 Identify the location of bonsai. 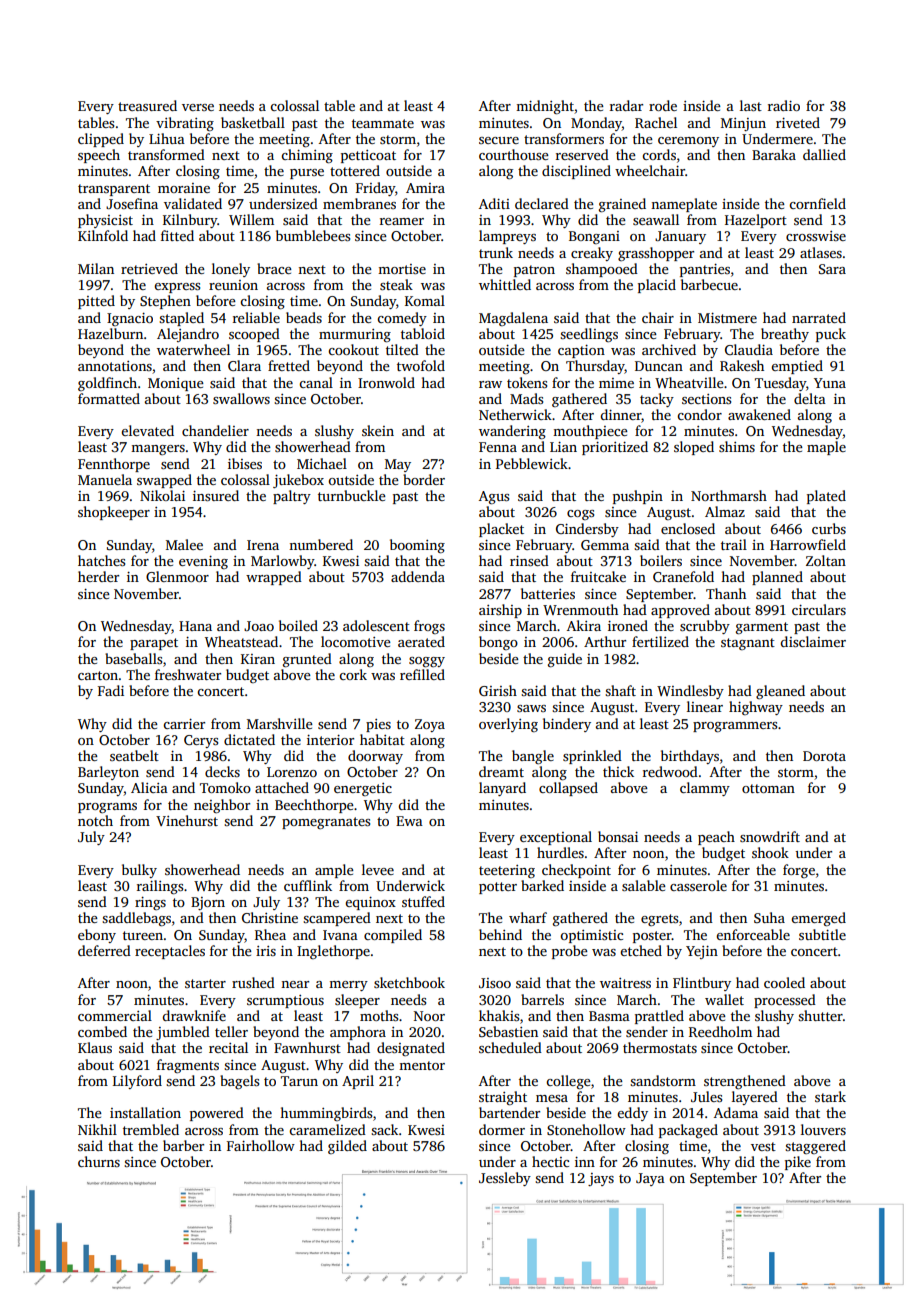
(618, 836).
